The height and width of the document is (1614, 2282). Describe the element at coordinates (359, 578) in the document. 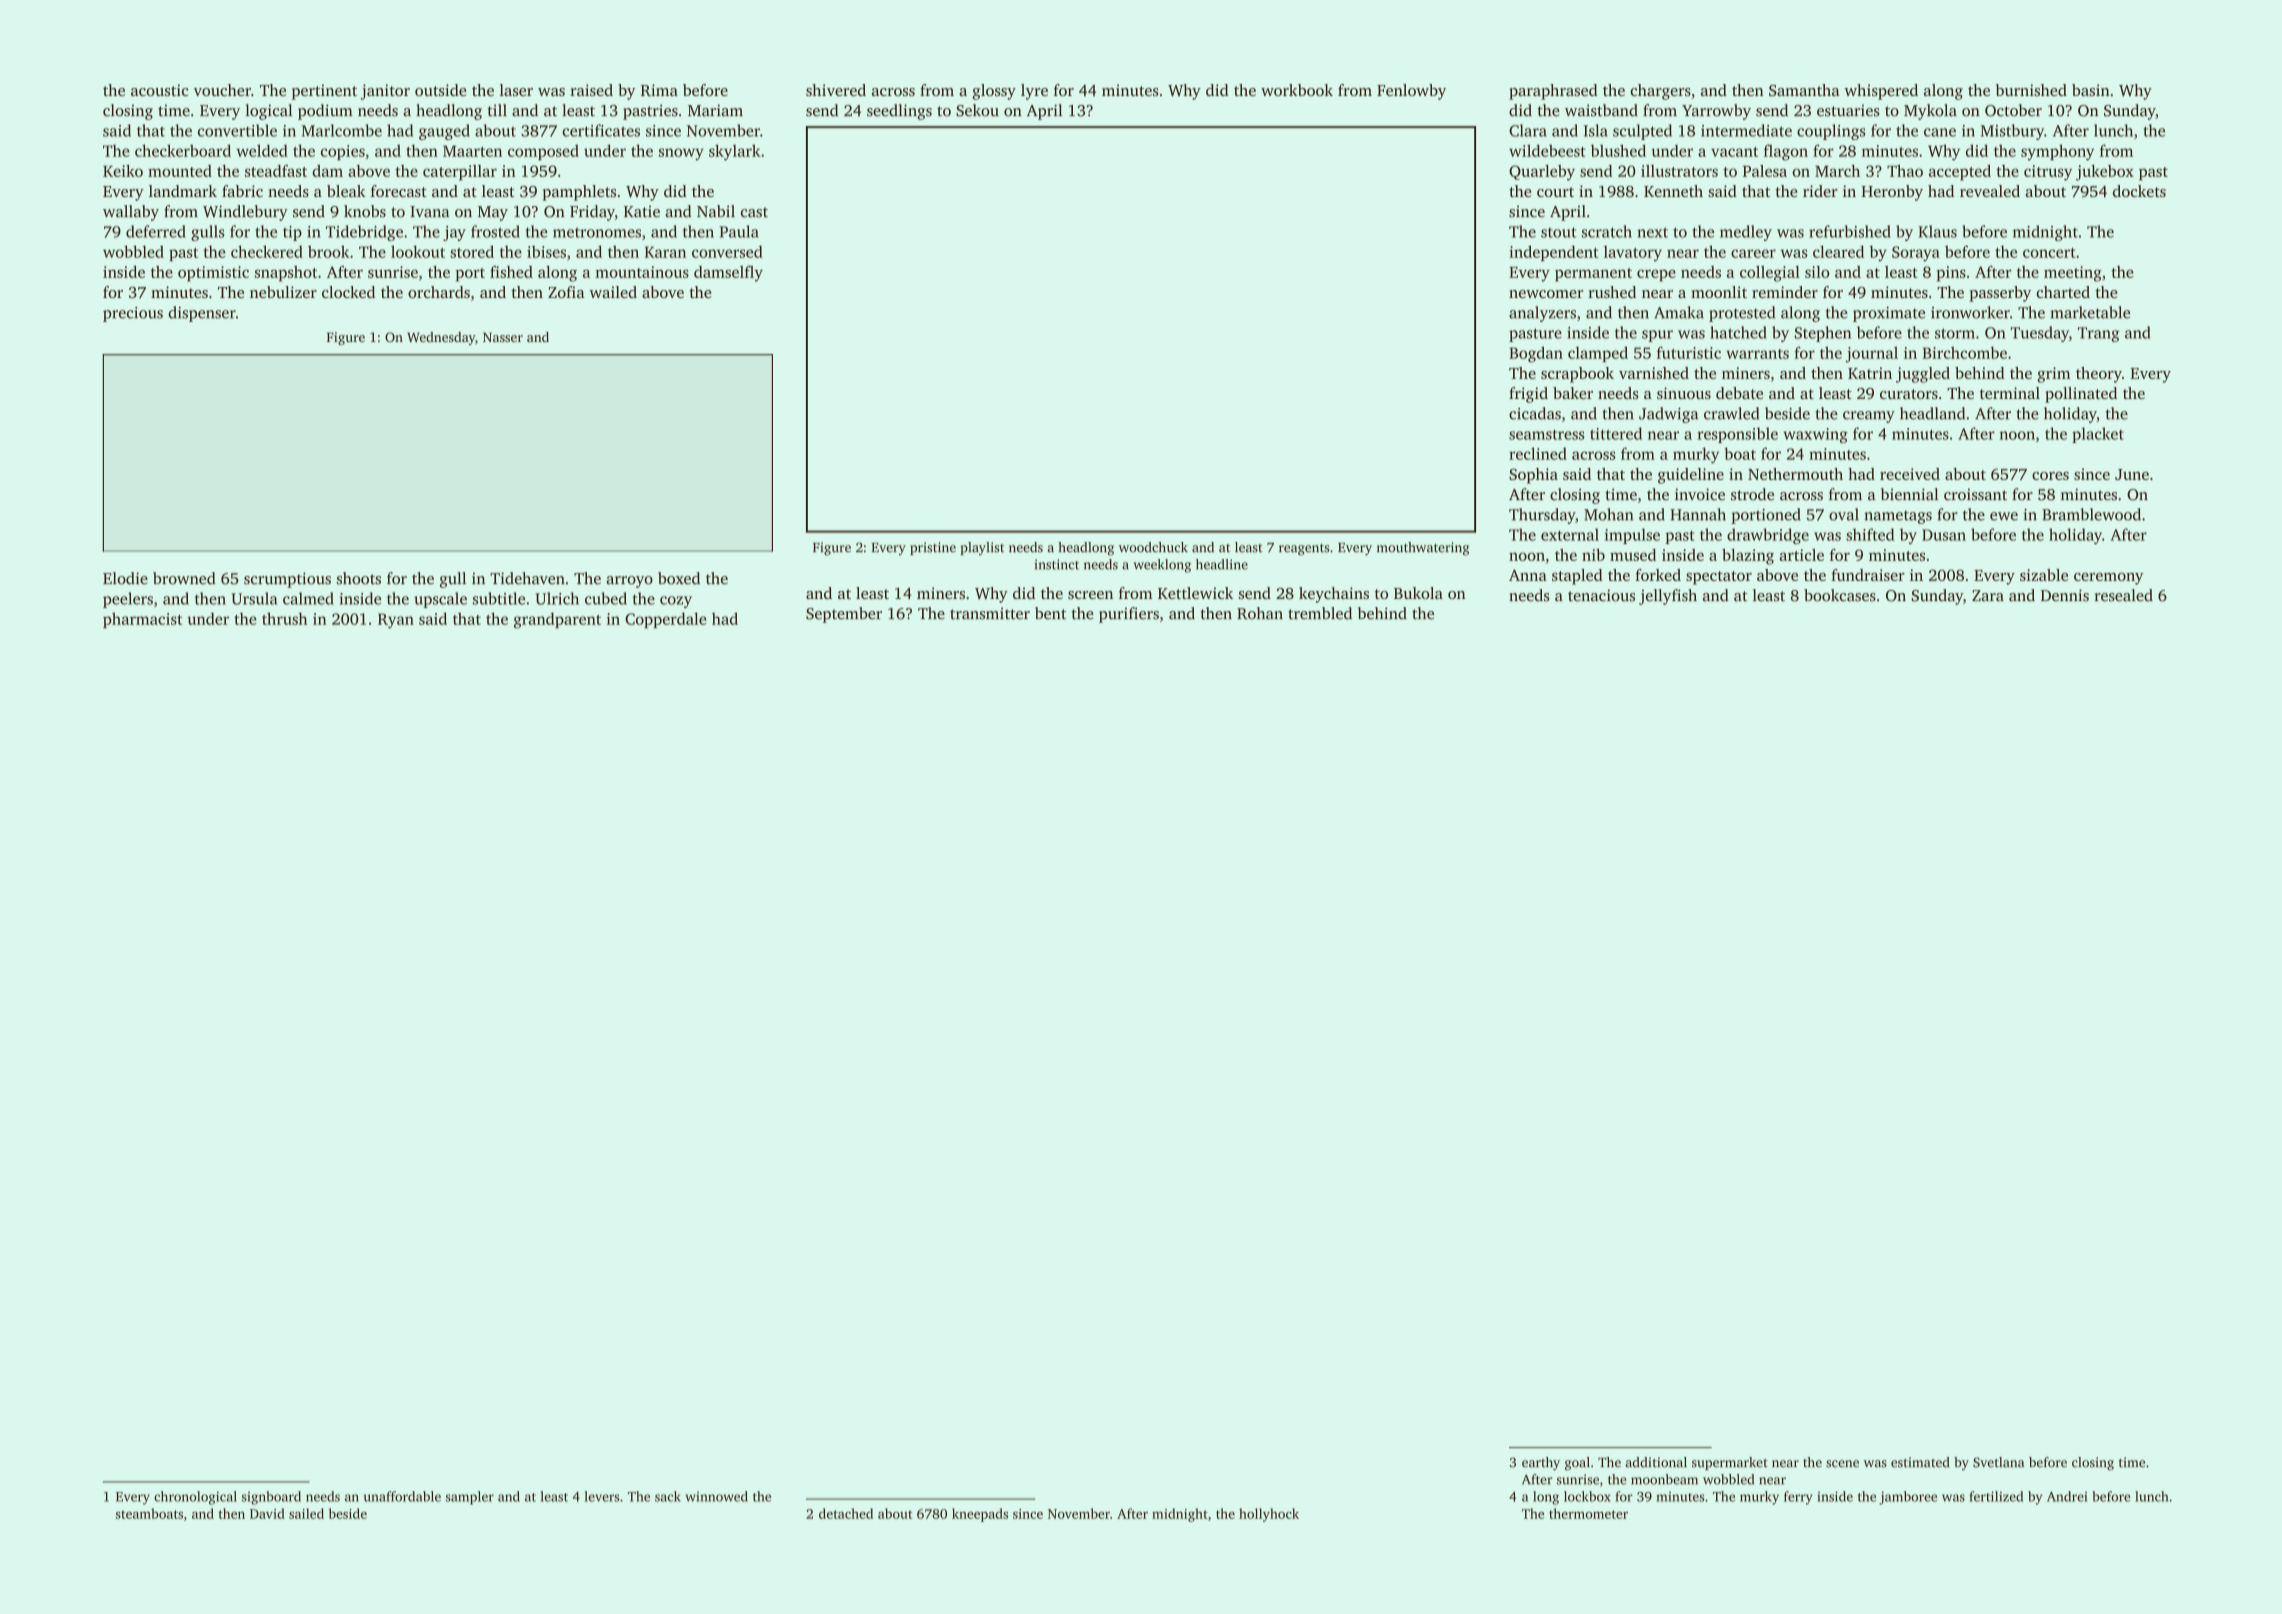

I see `shoots` at that location.
